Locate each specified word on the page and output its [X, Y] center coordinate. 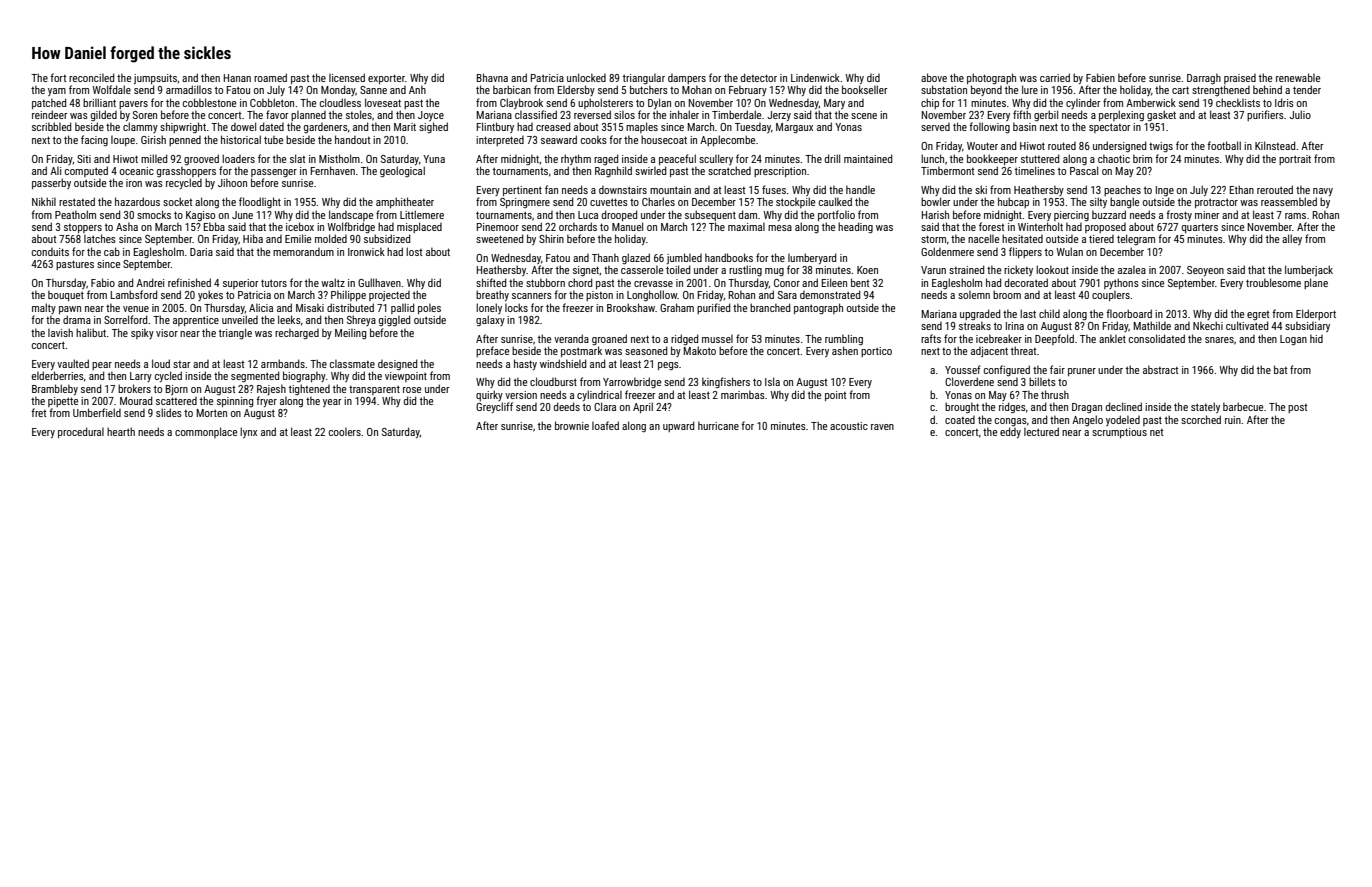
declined [1124, 406]
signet [586, 271]
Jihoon [232, 182]
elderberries [58, 375]
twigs [1161, 147]
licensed [347, 77]
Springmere [525, 203]
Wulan [1069, 251]
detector [759, 77]
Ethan [1242, 189]
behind [1267, 89]
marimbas [743, 394]
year [332, 403]
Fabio [103, 282]
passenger [274, 173]
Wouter [982, 146]
